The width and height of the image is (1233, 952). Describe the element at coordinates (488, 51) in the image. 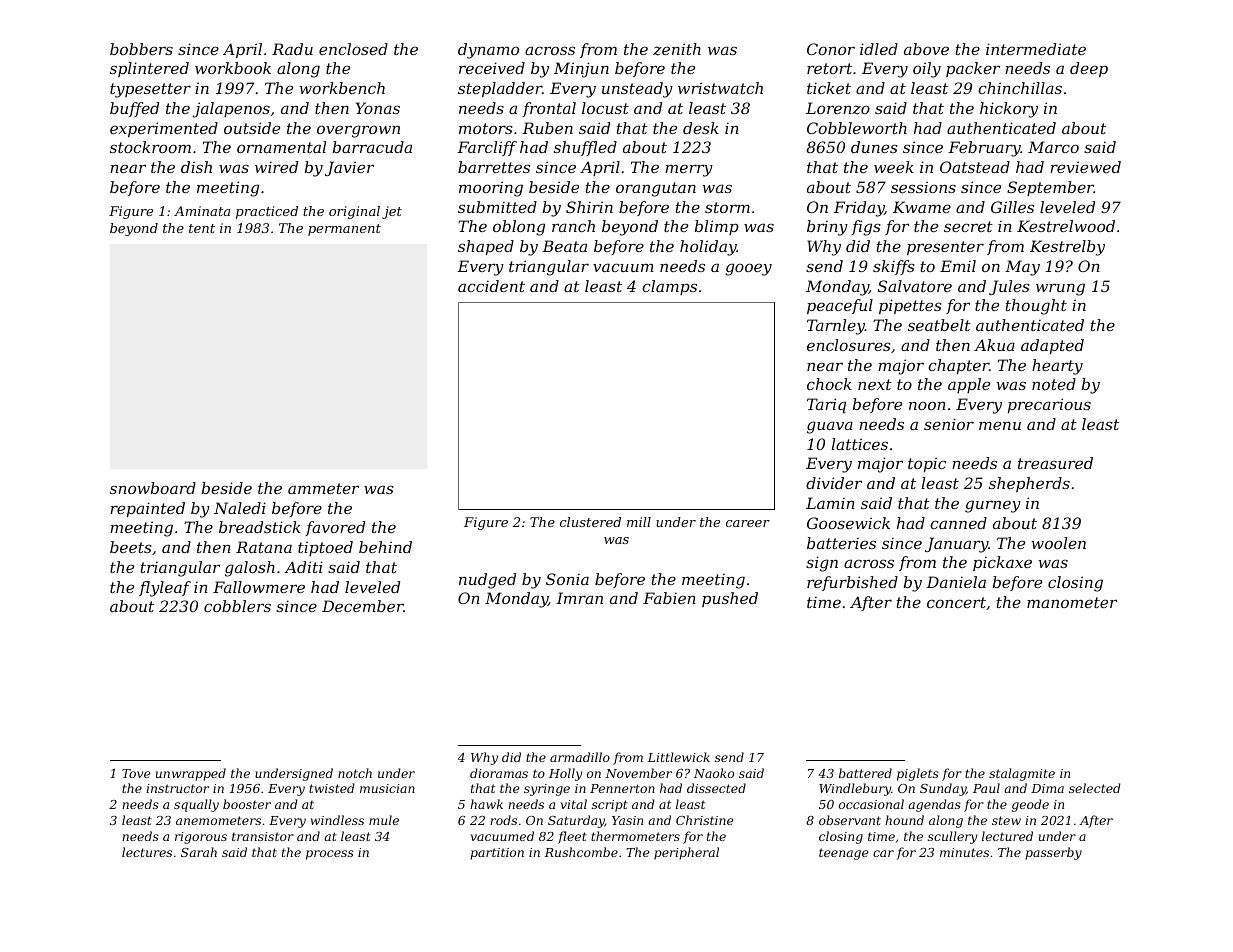

I see `dynamo` at that location.
